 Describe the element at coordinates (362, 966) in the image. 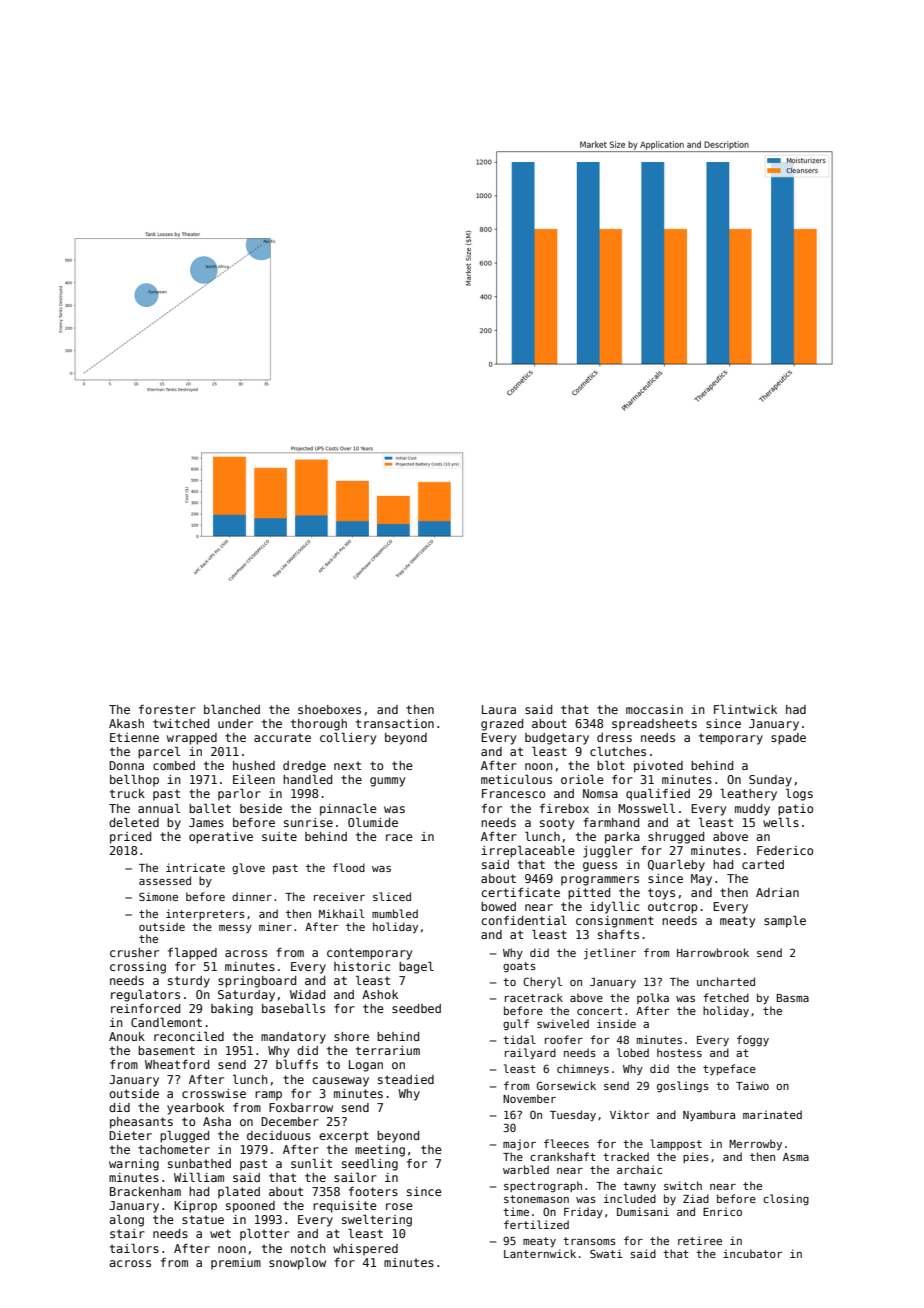

I see `historic` at that location.
